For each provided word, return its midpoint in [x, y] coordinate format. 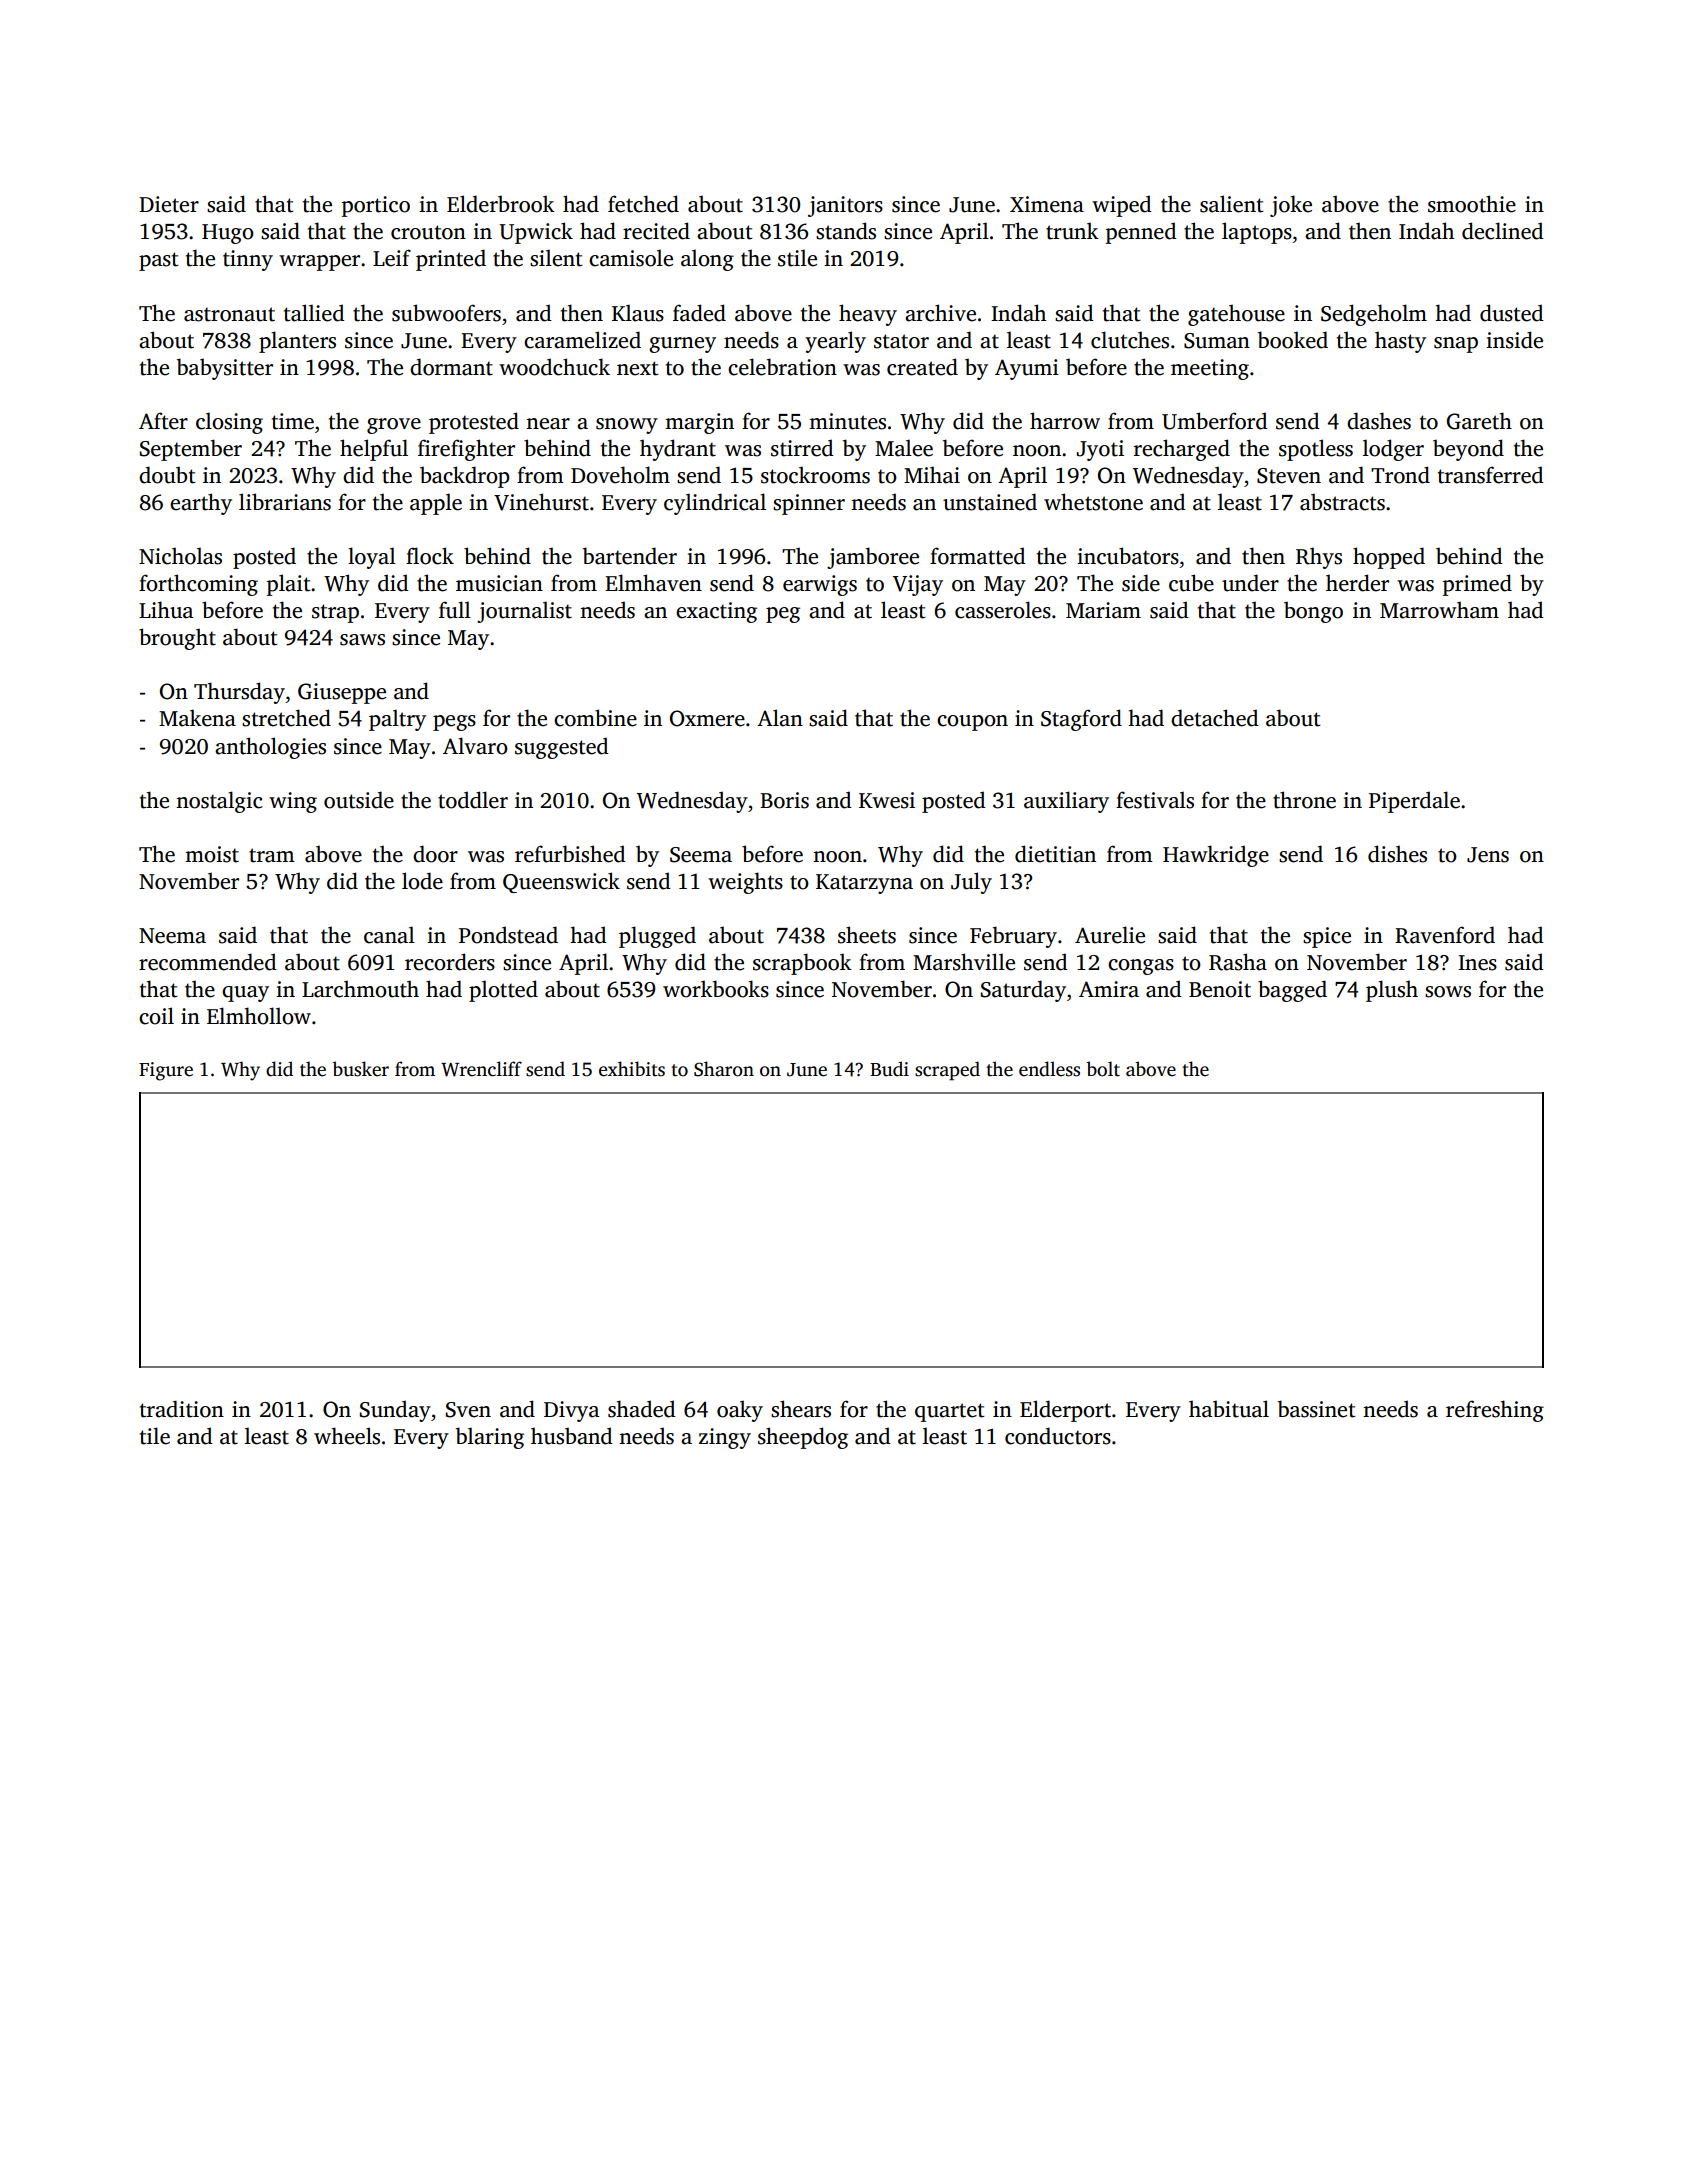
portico [376, 206]
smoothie [1472, 204]
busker [360, 1069]
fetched [643, 204]
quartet [950, 1412]
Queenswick [561, 882]
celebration [782, 367]
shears [801, 1409]
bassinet [1317, 1409]
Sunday [395, 1411]
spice [1327, 937]
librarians [285, 502]
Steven [1289, 476]
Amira [1109, 989]
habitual [1229, 1409]
